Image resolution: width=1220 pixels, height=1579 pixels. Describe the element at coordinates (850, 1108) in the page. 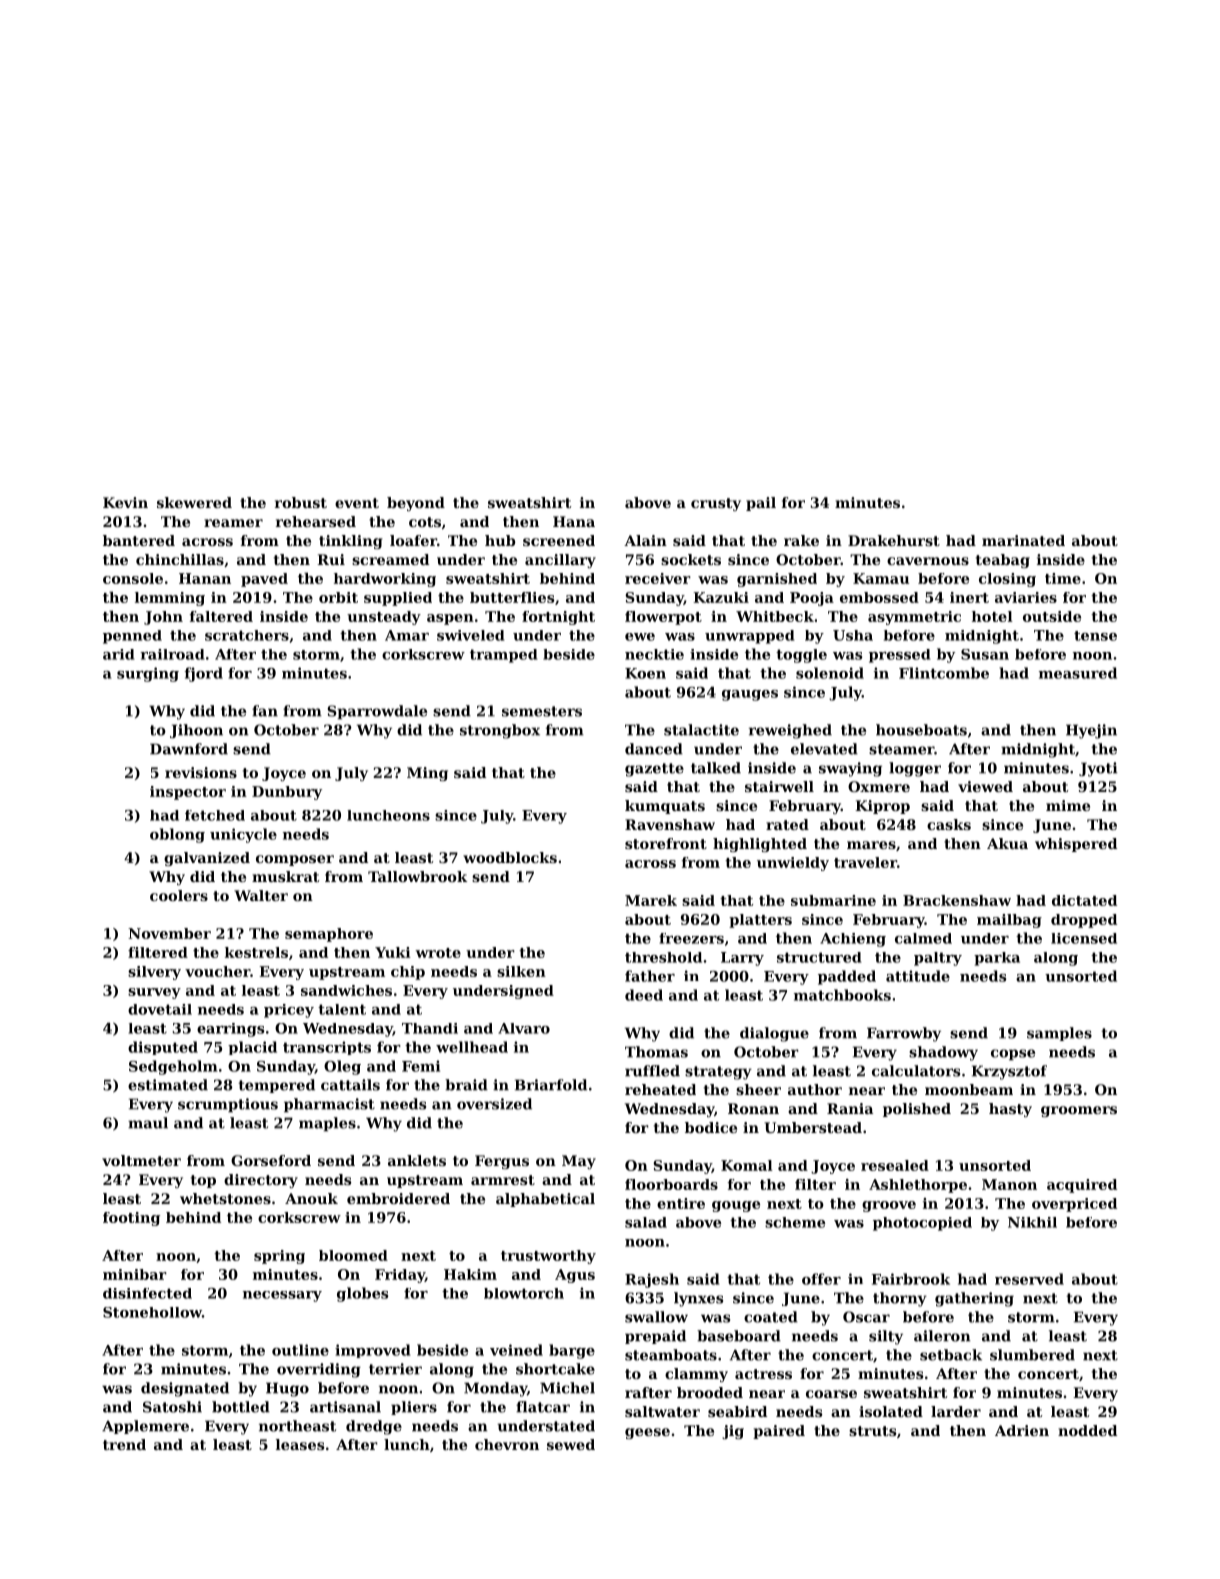

I see `Rania` at that location.
